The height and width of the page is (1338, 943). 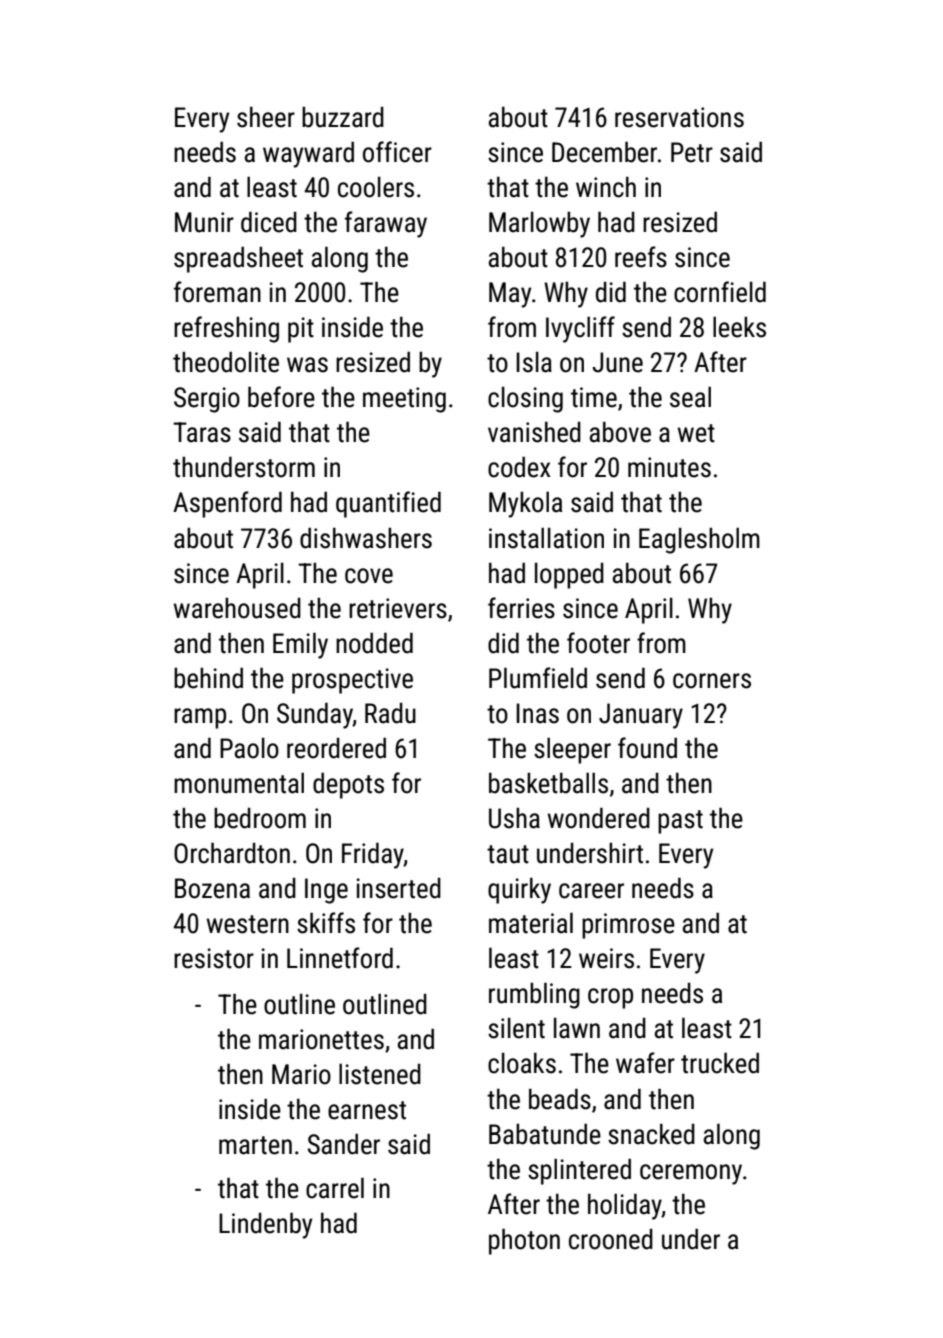 What do you see at coordinates (255, 1145) in the page?
I see `marten` at bounding box center [255, 1145].
